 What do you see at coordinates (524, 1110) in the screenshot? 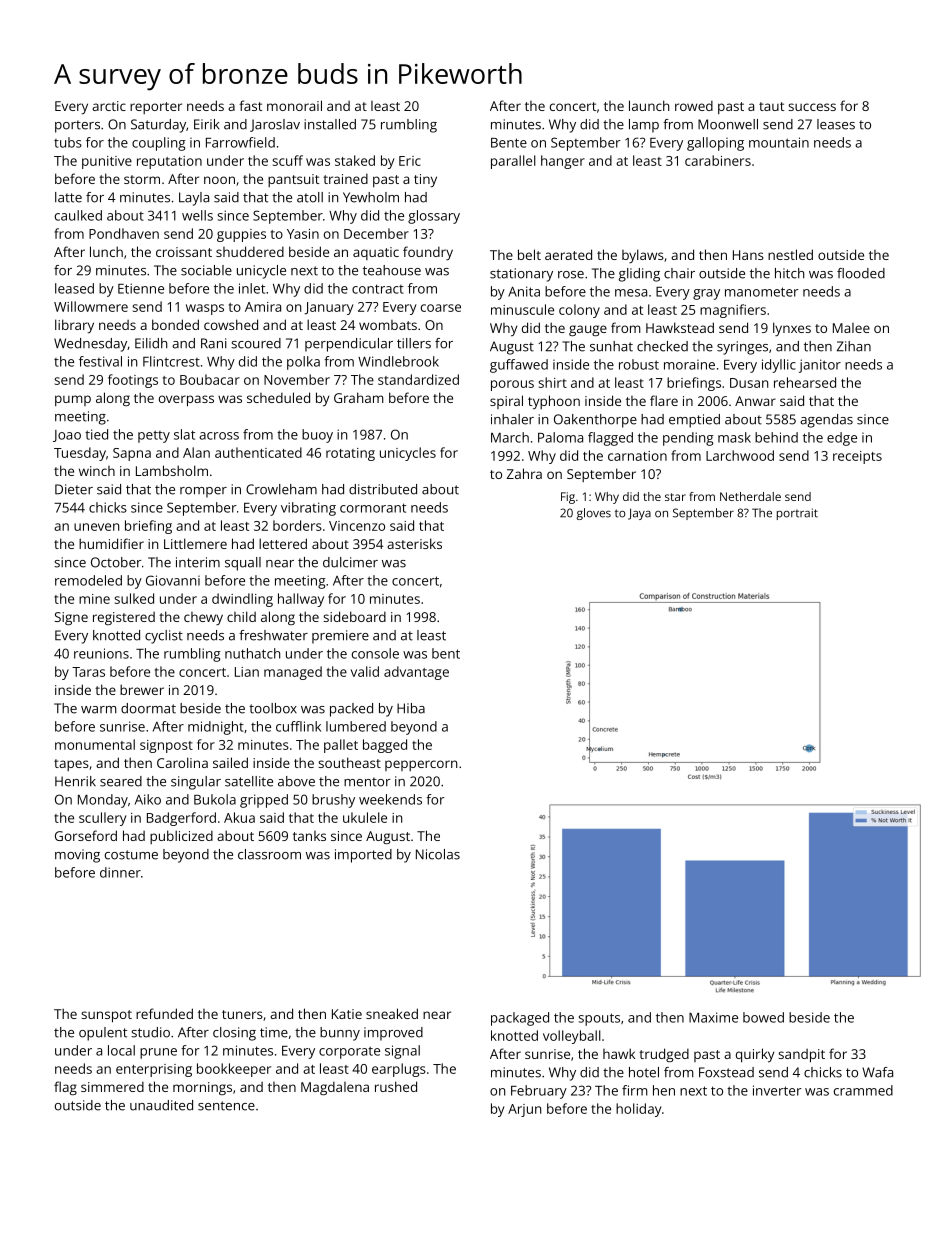
I see `Arjun` at bounding box center [524, 1110].
